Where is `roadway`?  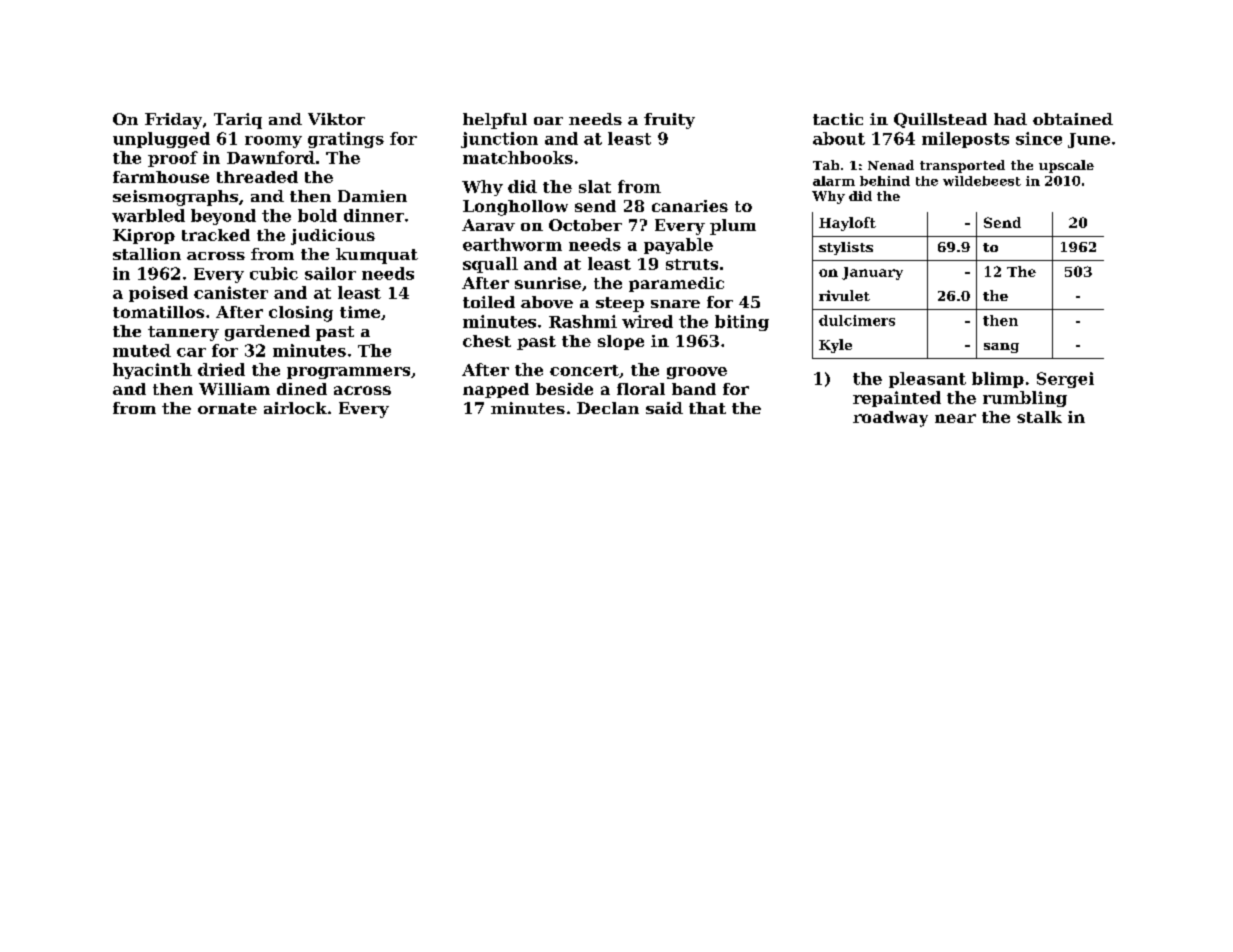 roadway is located at coordinates (890, 419).
